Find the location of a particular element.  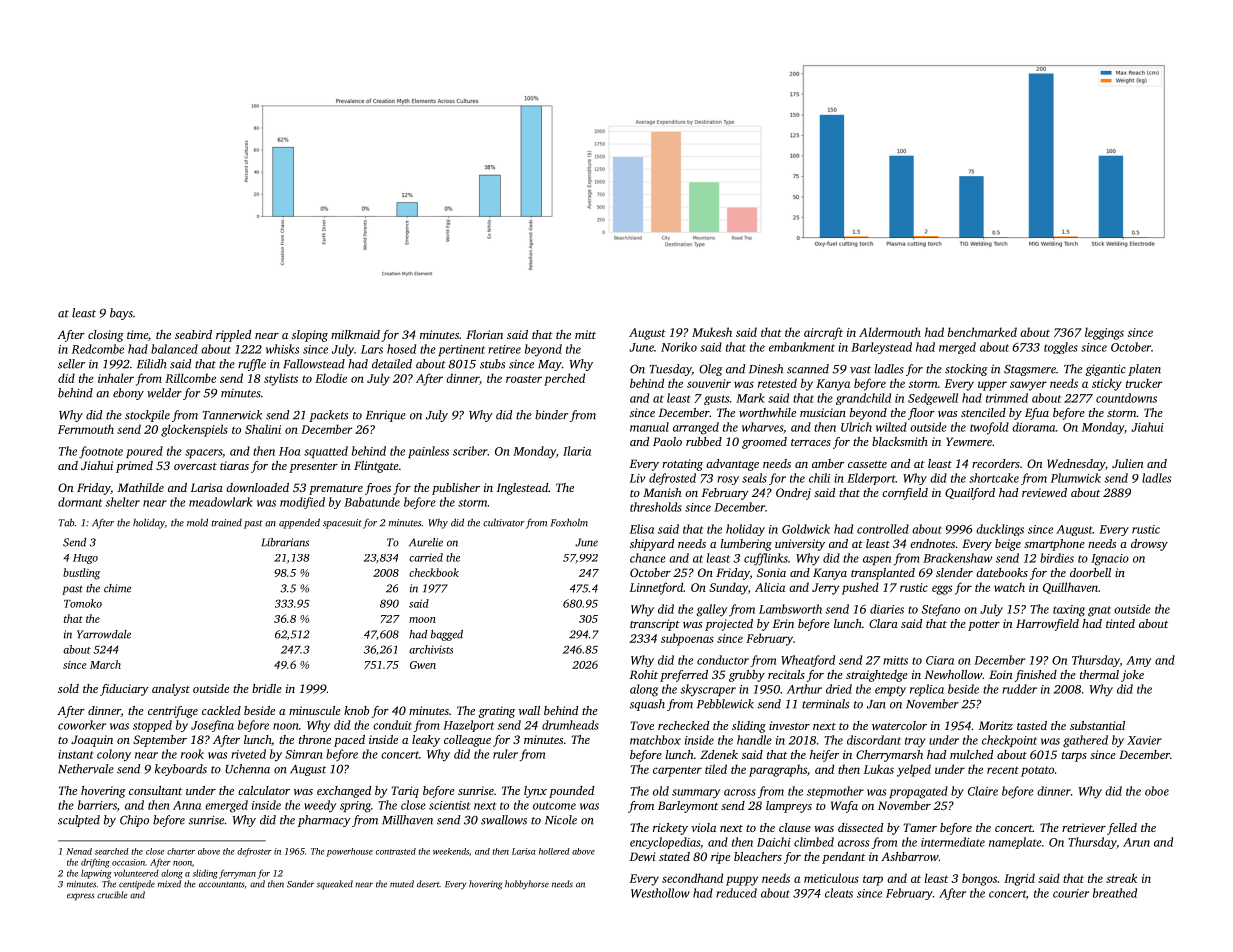

stubs is located at coordinates (492, 364).
